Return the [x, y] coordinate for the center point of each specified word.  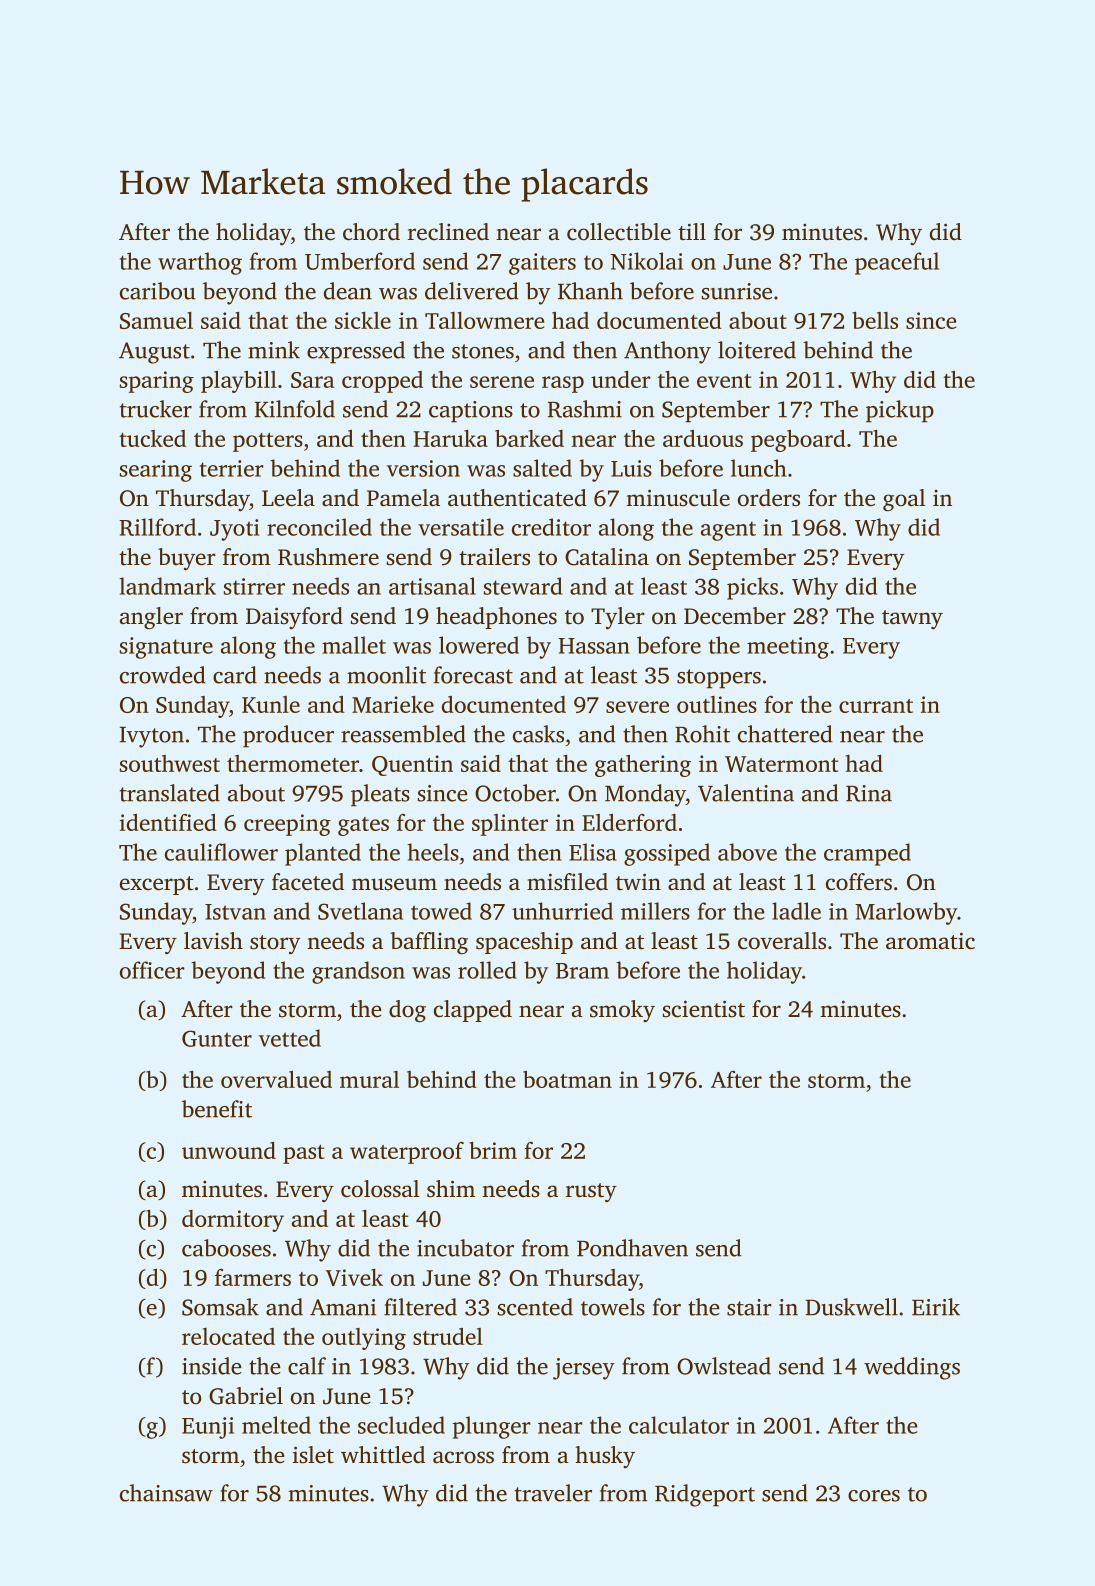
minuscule [678, 498]
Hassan [594, 646]
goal [904, 500]
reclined [448, 232]
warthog [200, 263]
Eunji [208, 1428]
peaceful [897, 263]
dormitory [233, 1221]
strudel [448, 1336]
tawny [912, 619]
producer [288, 736]
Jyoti [234, 530]
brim [493, 1150]
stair [749, 1307]
